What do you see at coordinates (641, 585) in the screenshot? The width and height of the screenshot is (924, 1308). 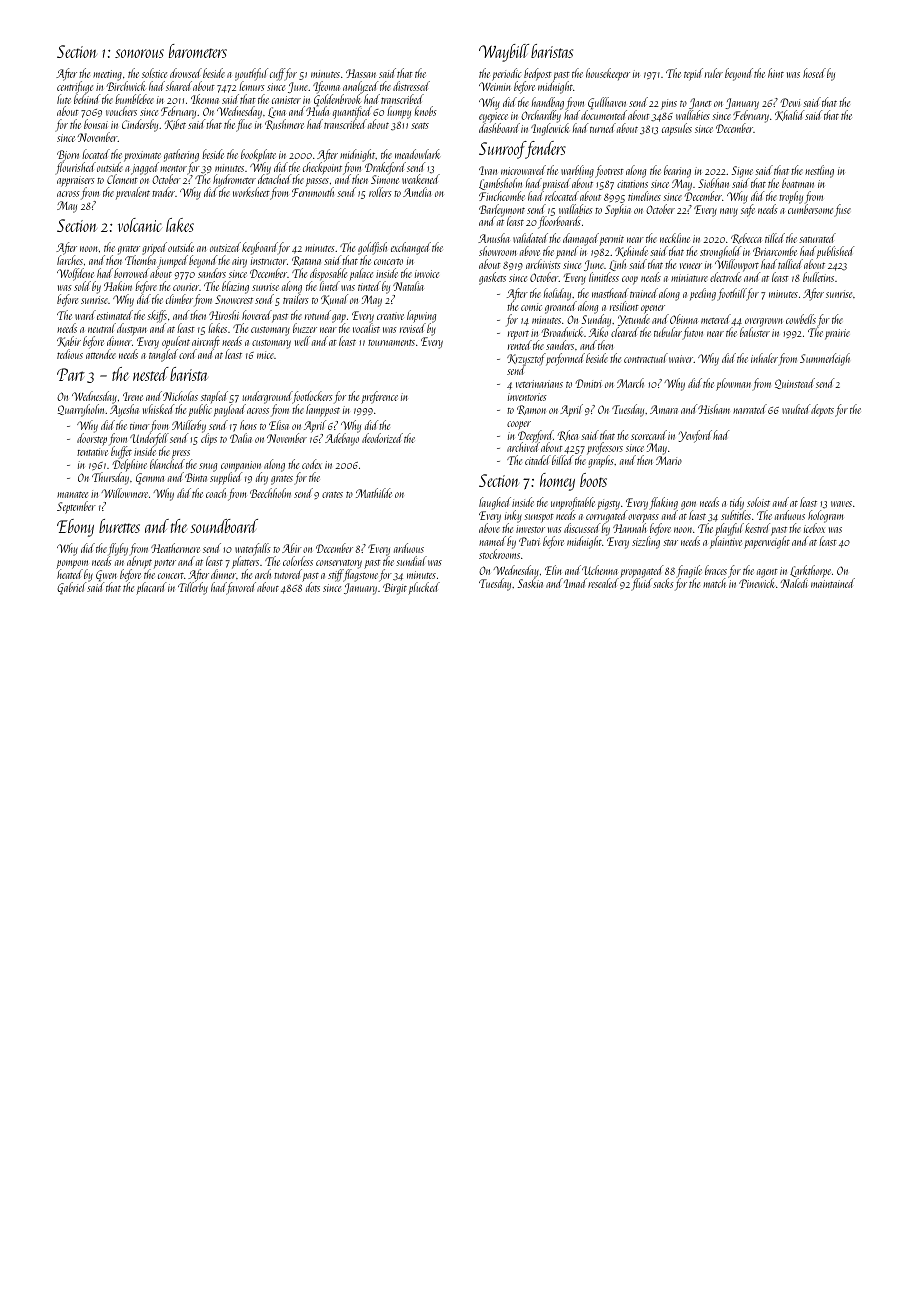 I see `fluid` at bounding box center [641, 585].
